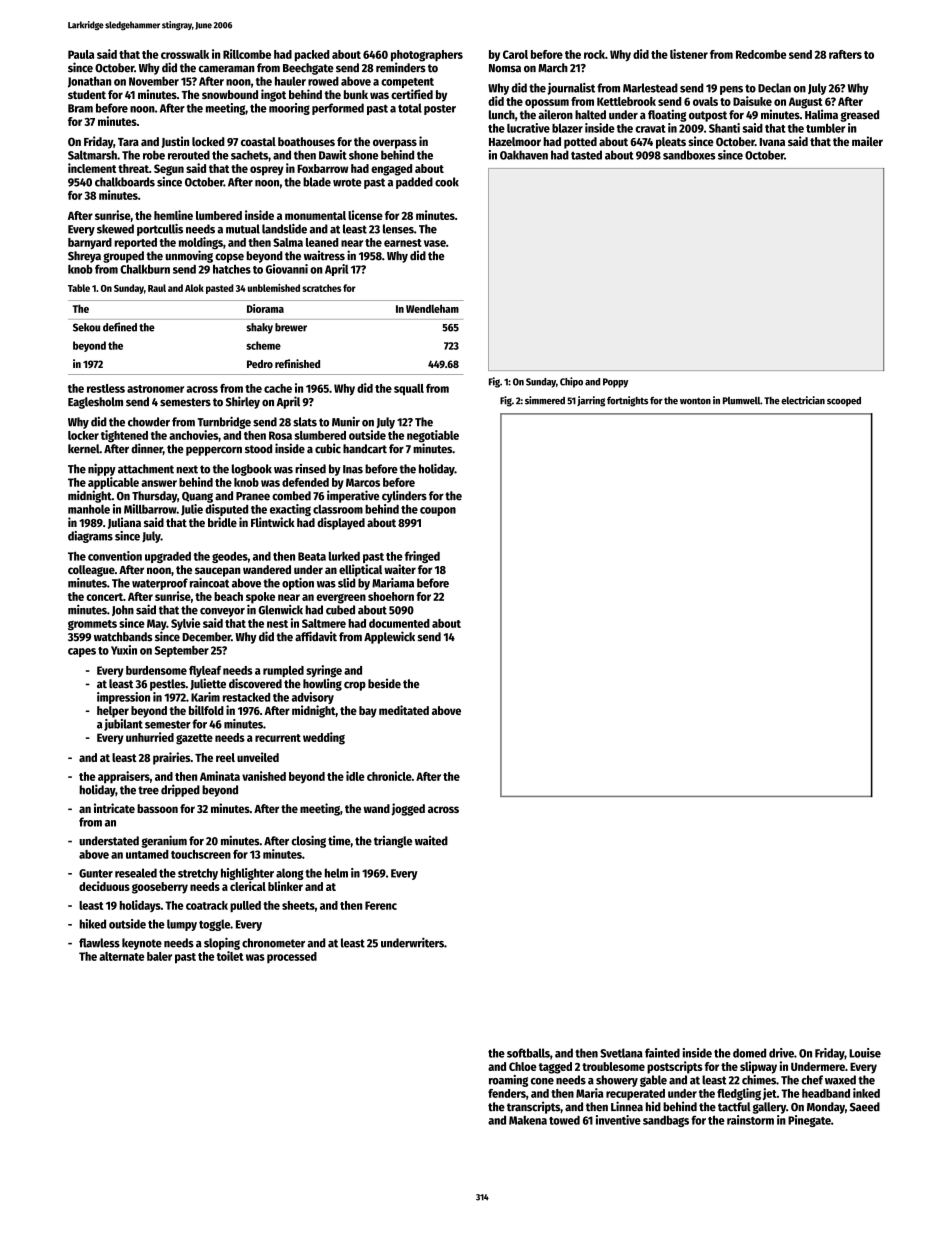 This image has height=1233, width=952. What do you see at coordinates (292, 957) in the image?
I see `processed` at bounding box center [292, 957].
